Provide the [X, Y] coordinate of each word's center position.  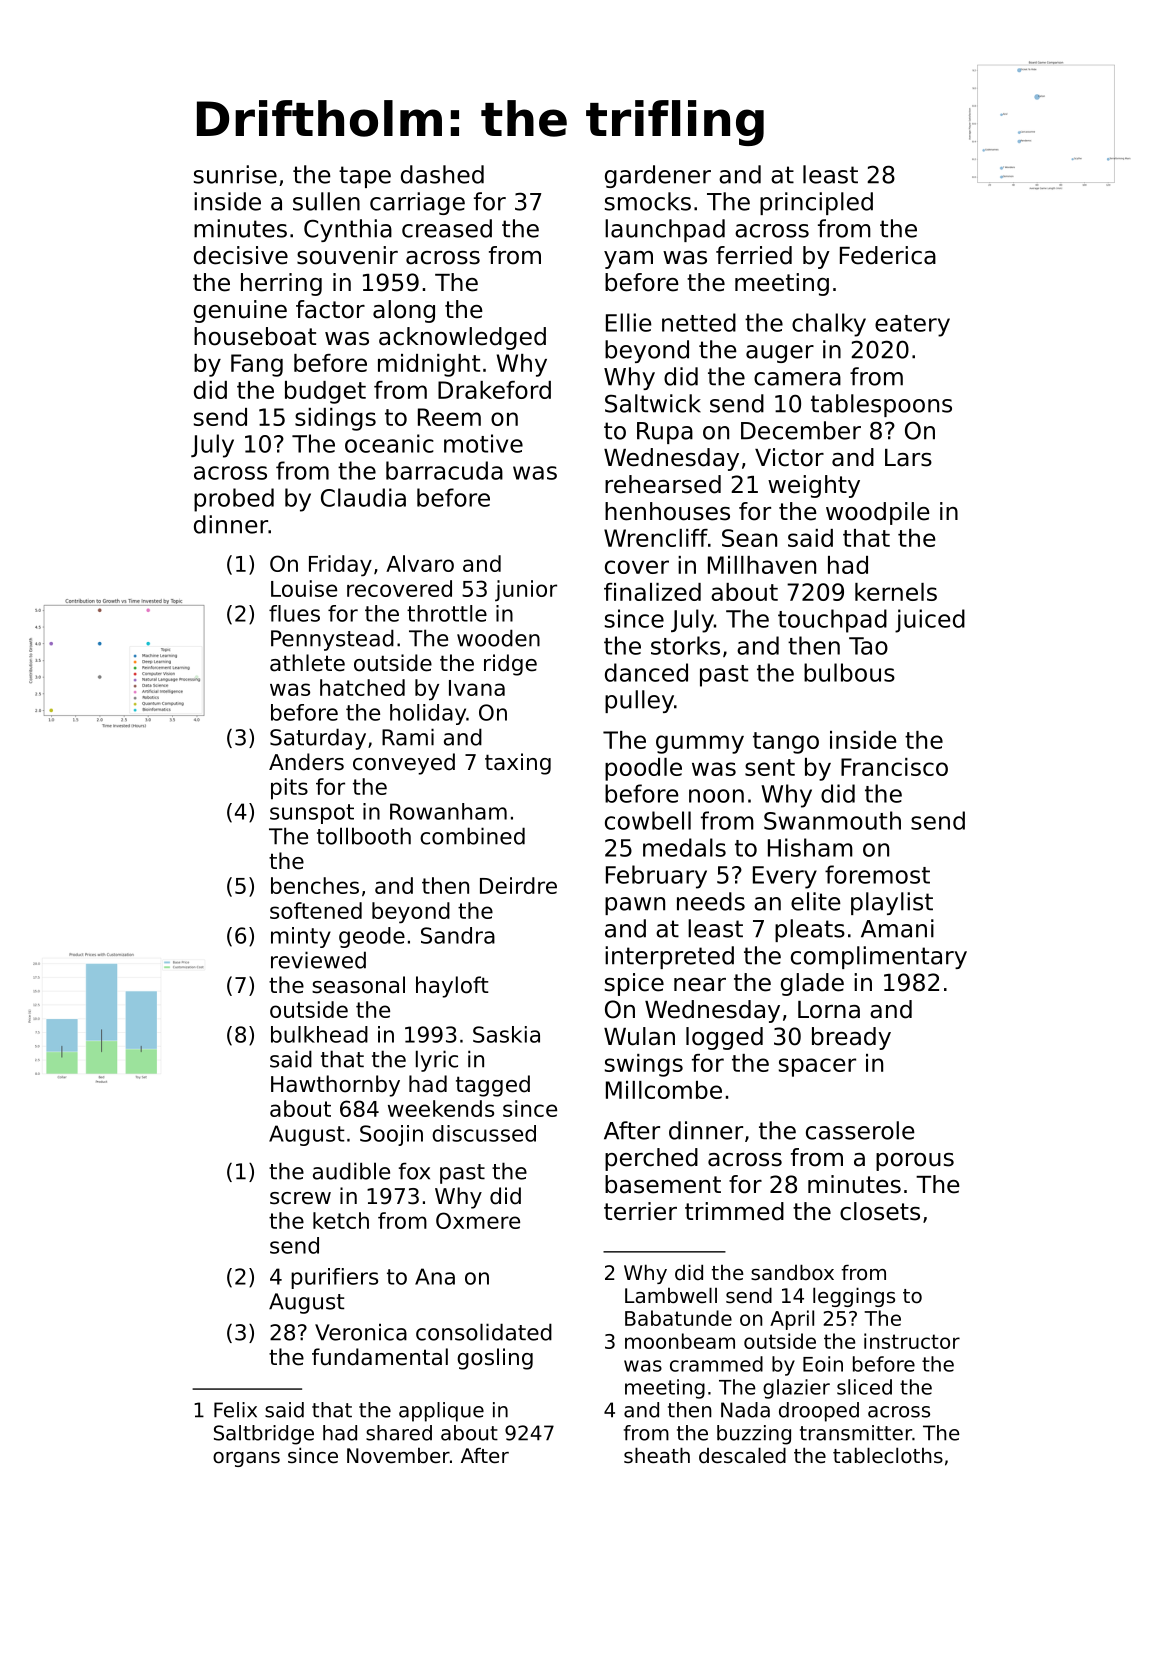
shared [399, 1433]
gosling [495, 1359]
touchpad [832, 621]
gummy [700, 744]
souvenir [347, 255]
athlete [307, 663]
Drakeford [494, 390]
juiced [930, 621]
